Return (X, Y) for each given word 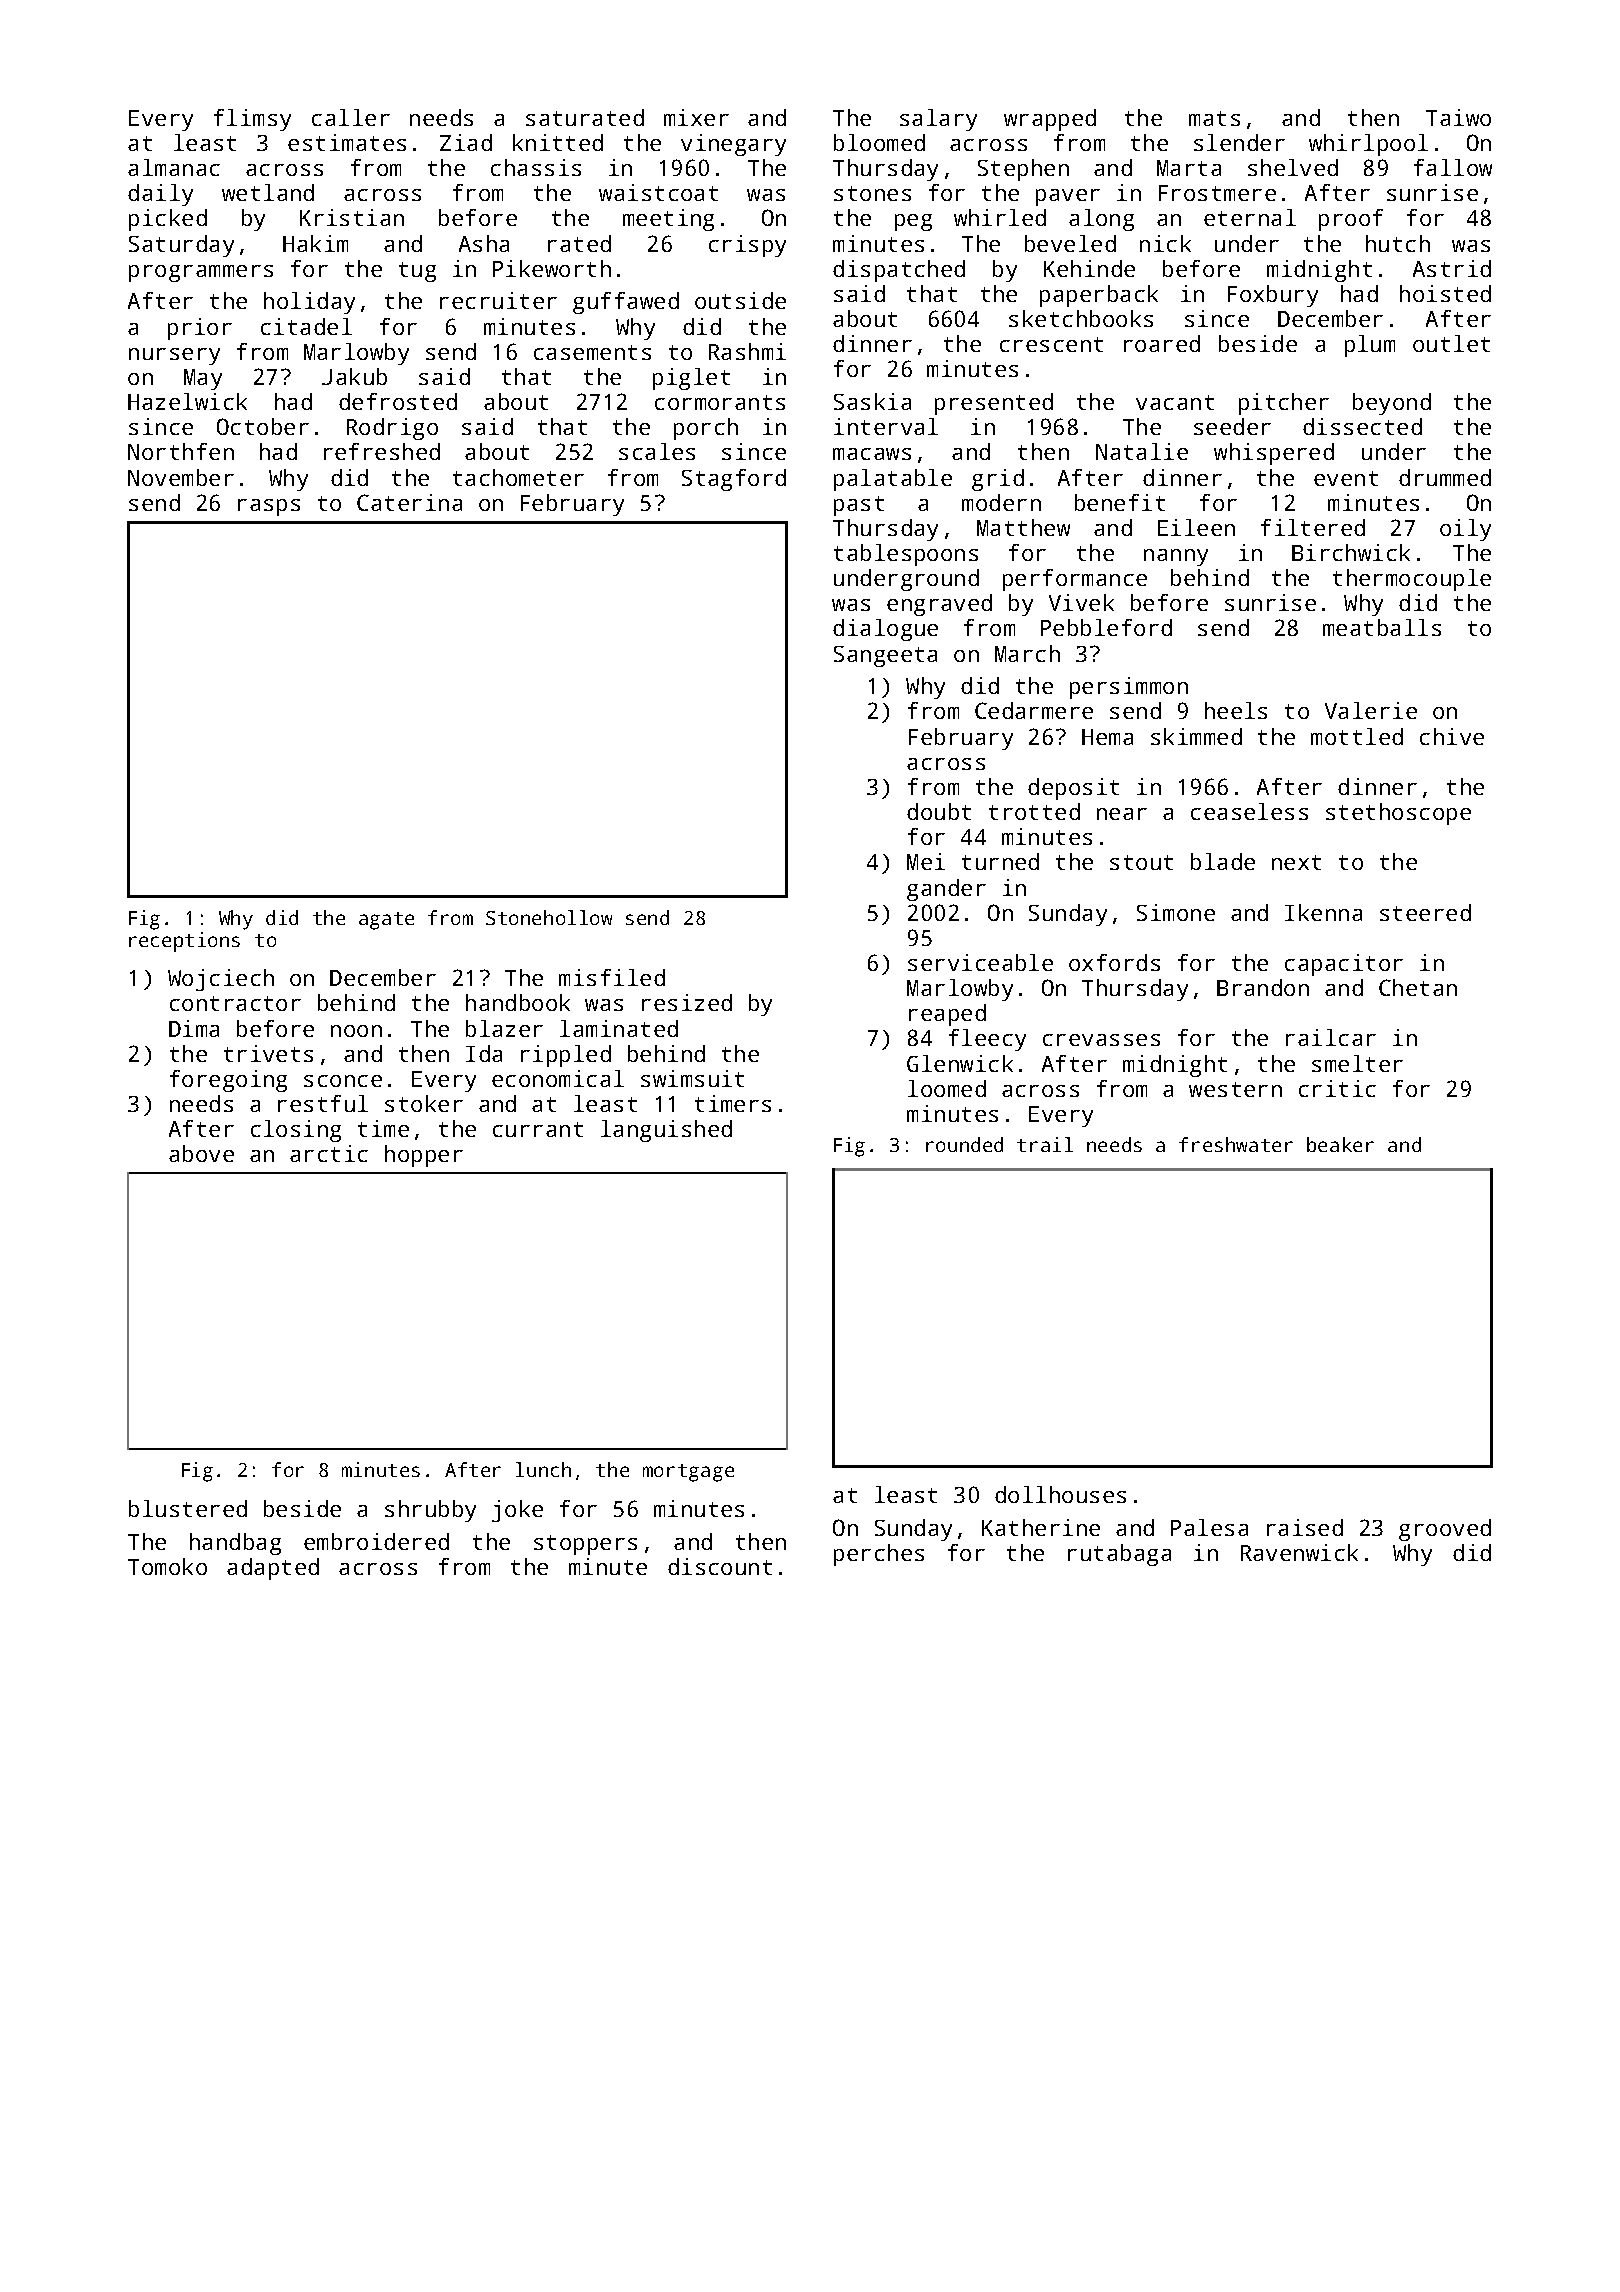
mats (1214, 118)
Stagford (734, 480)
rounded (964, 1144)
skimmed (1196, 736)
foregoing (228, 1081)
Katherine (1041, 1527)
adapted (273, 1569)
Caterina (409, 502)
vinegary (733, 145)
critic (1337, 1088)
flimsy (252, 120)
